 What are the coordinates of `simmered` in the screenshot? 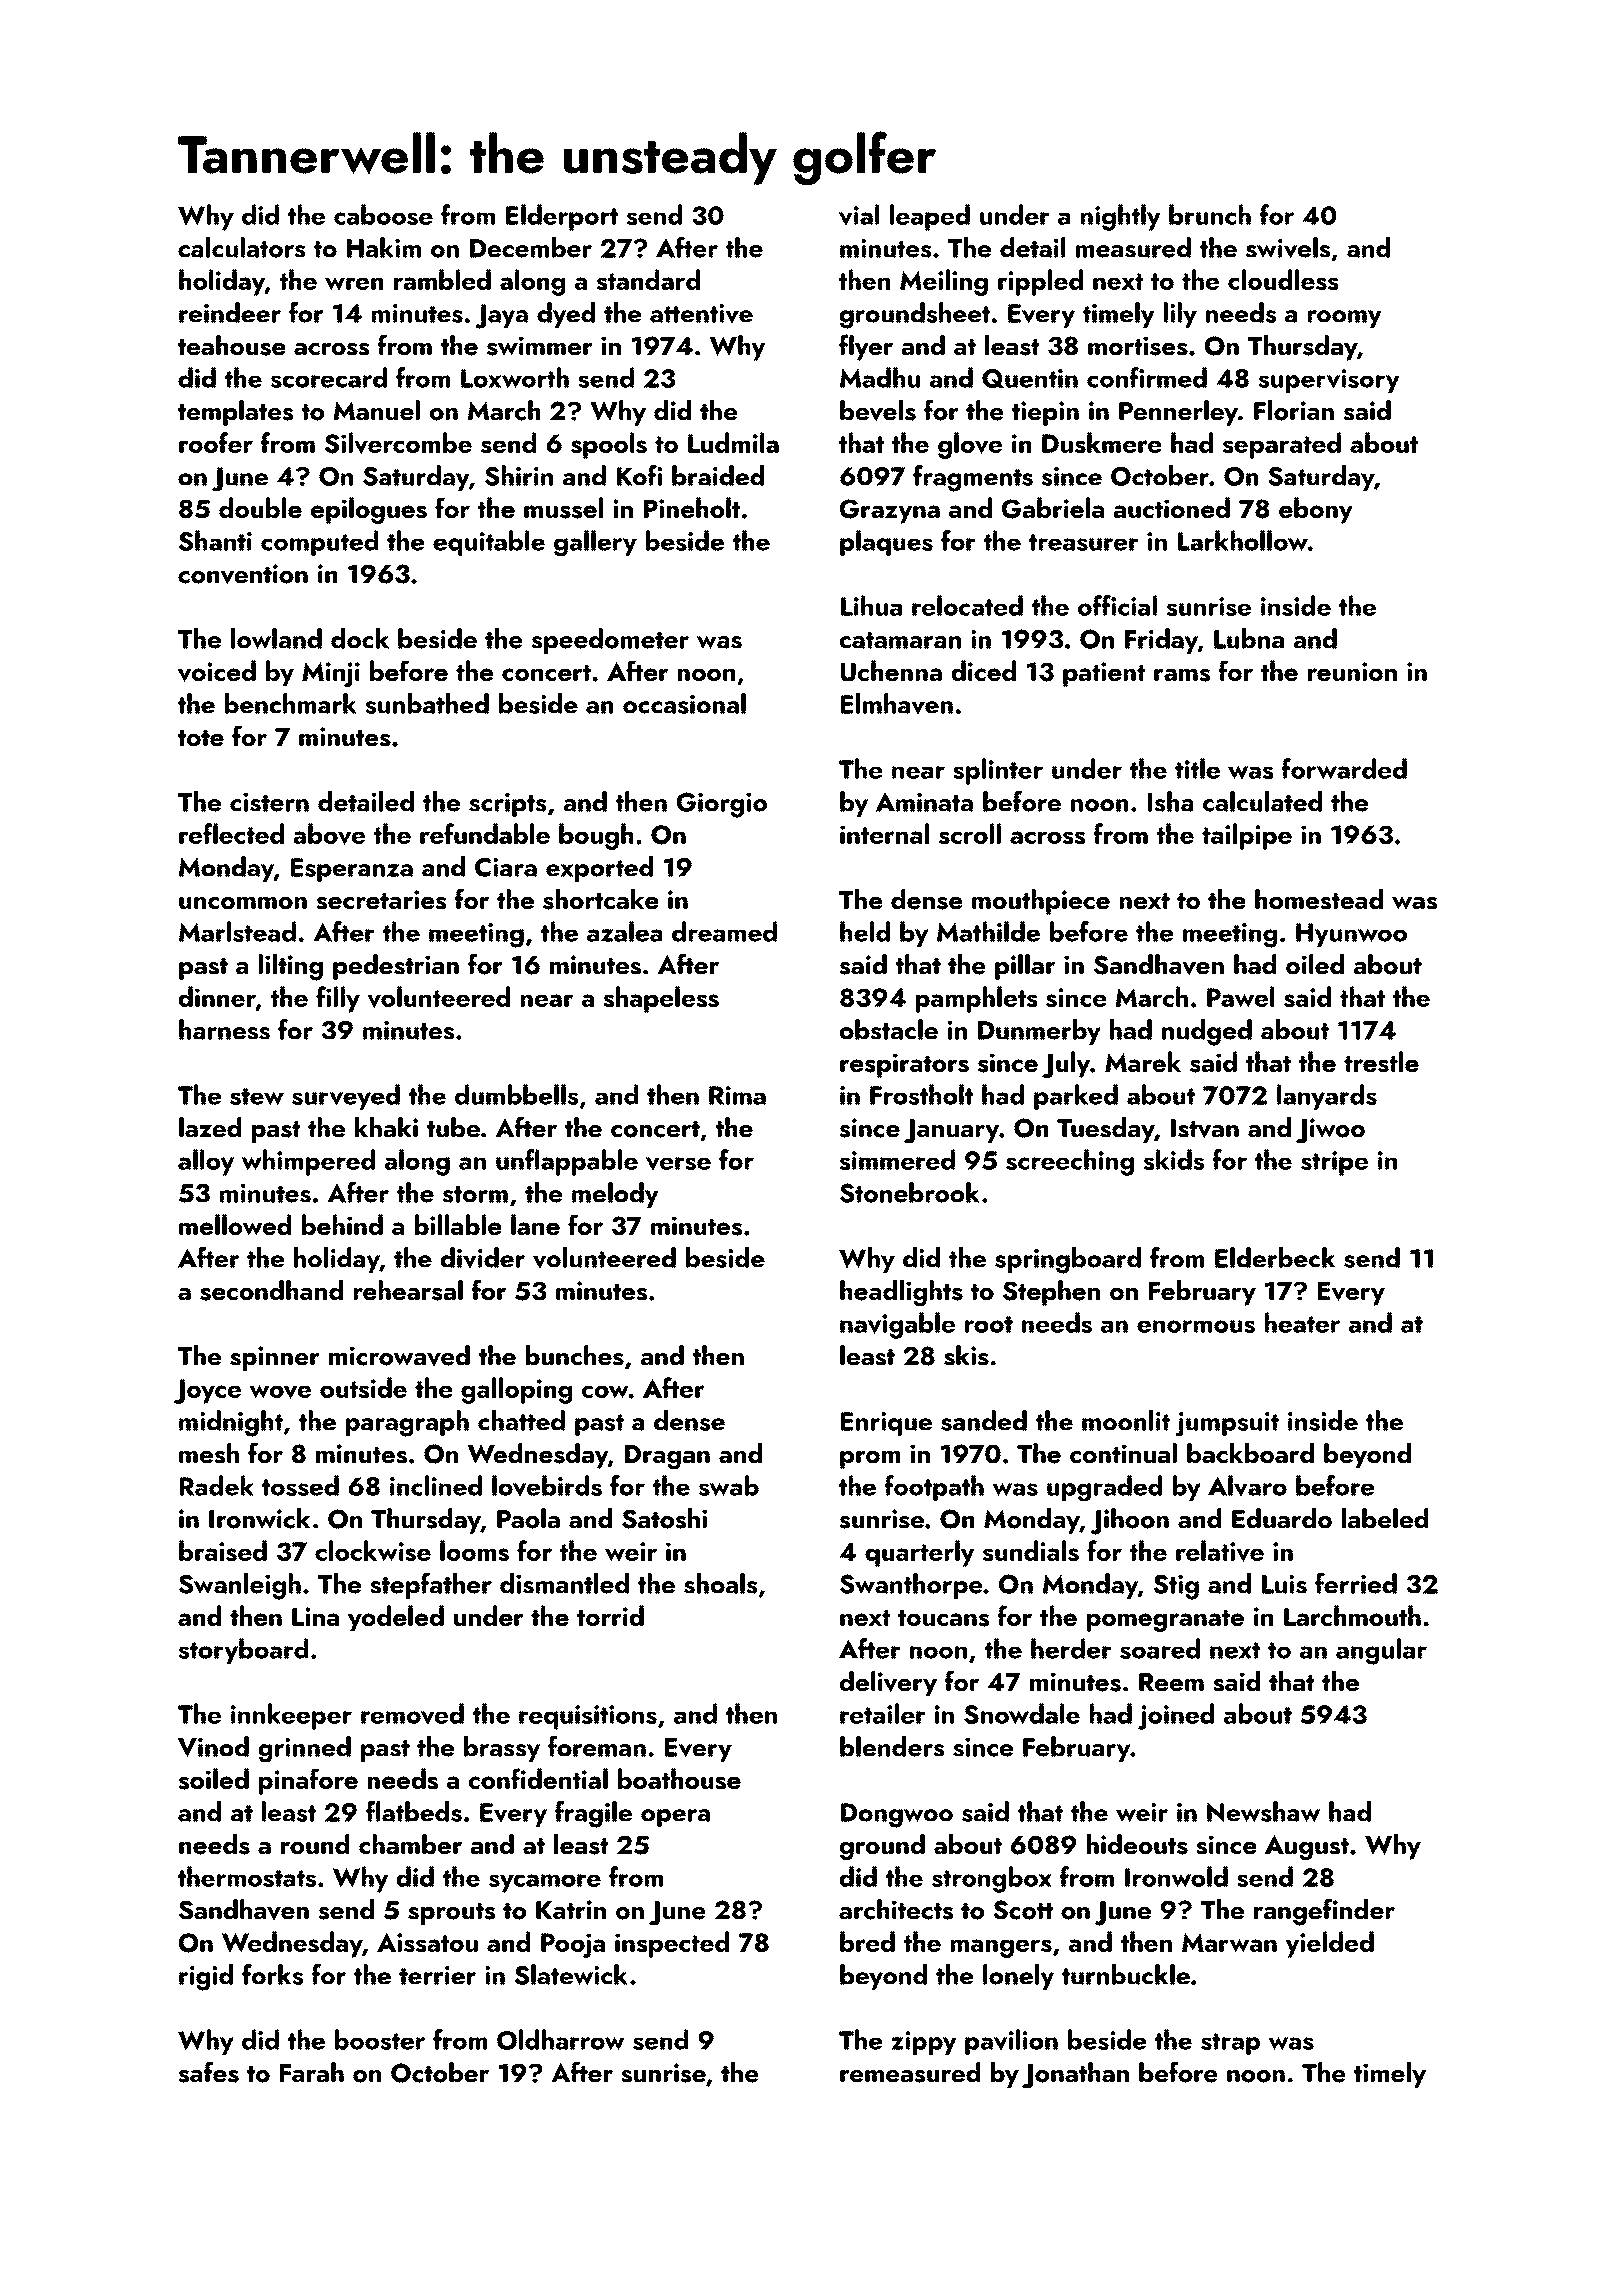 It's located at (897, 1159).
